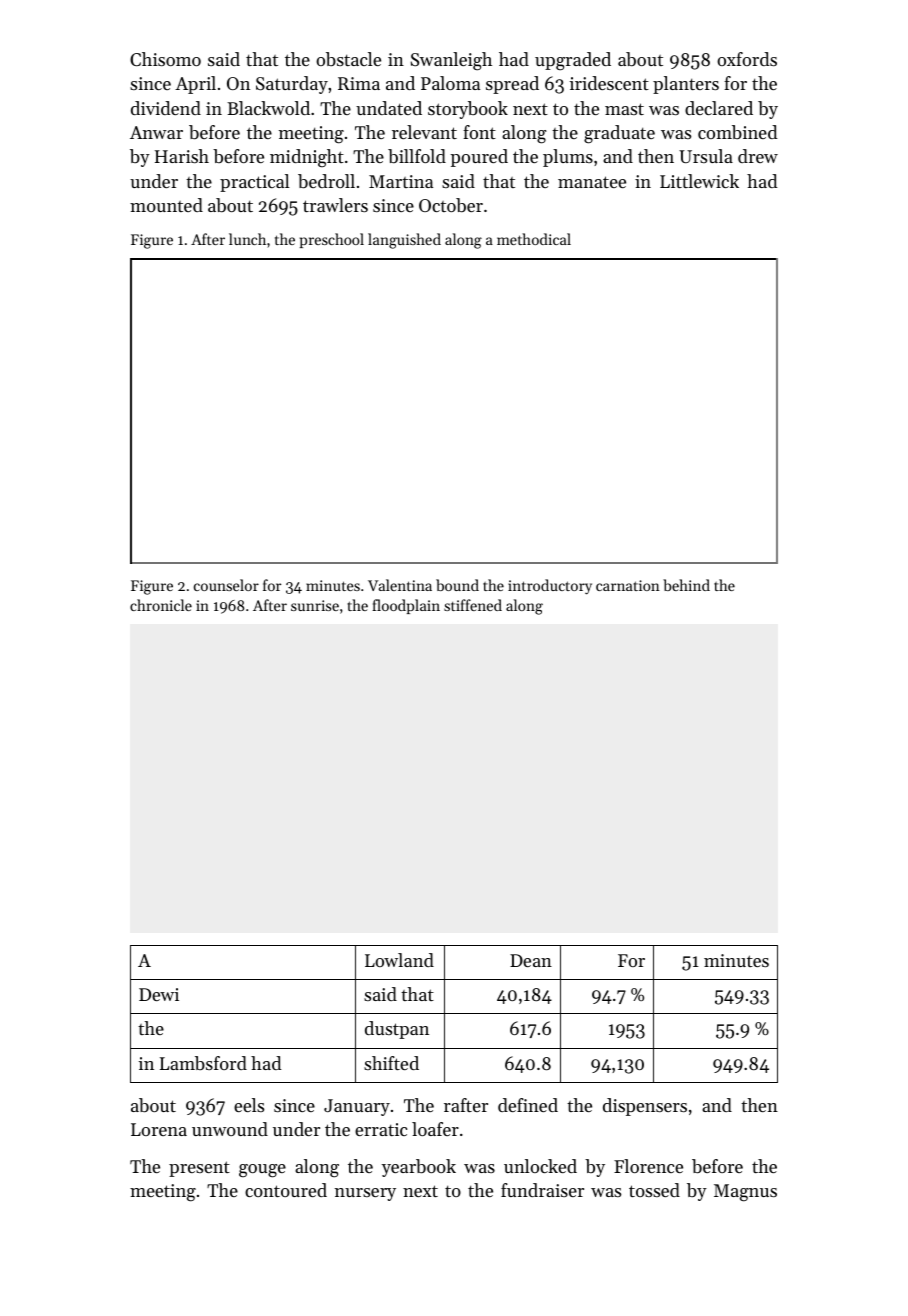 This image has width=908, height=1316. Describe the element at coordinates (391, 1063) in the image. I see `shifted` at that location.
